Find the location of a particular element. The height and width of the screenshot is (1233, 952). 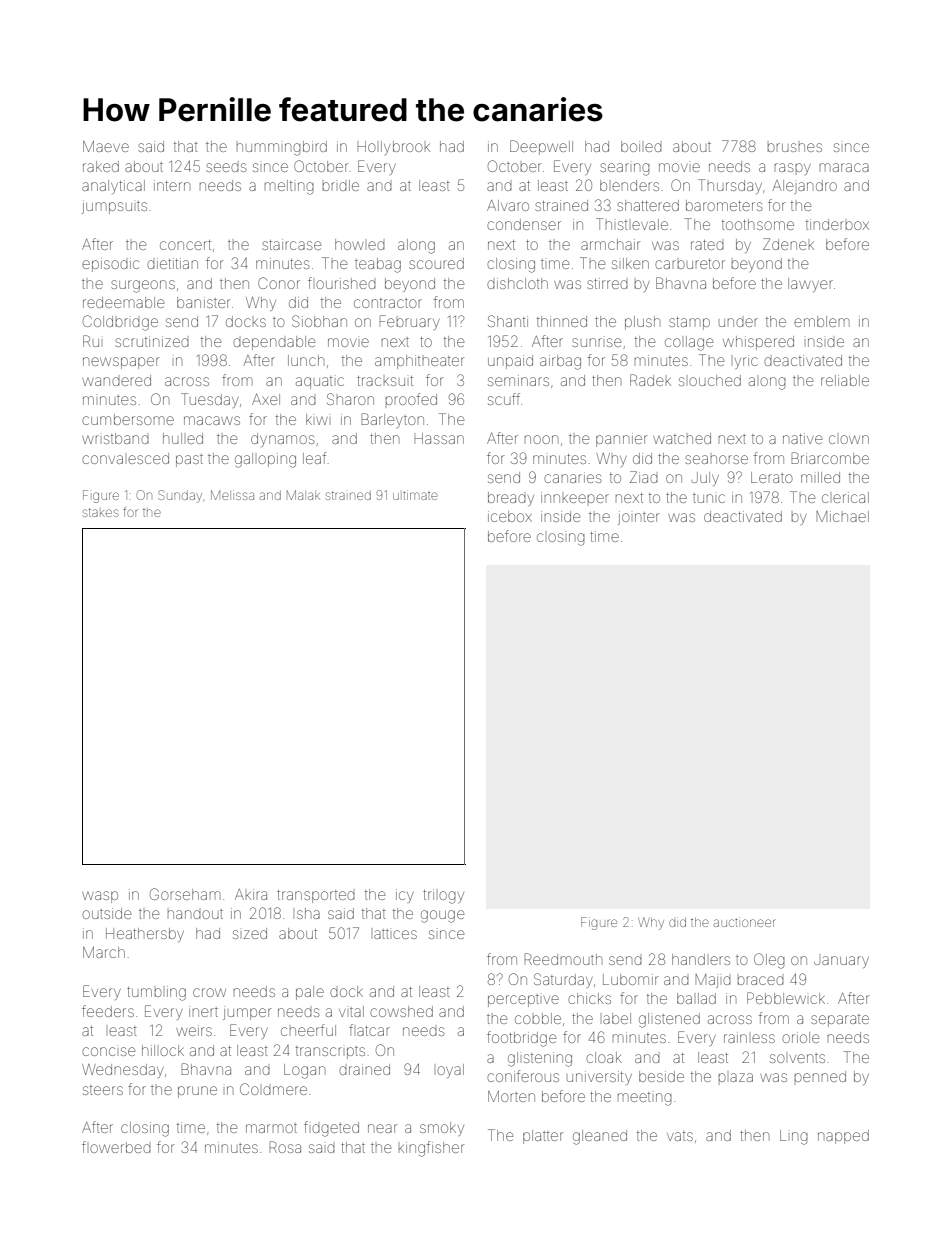

Deepwell is located at coordinates (541, 147).
